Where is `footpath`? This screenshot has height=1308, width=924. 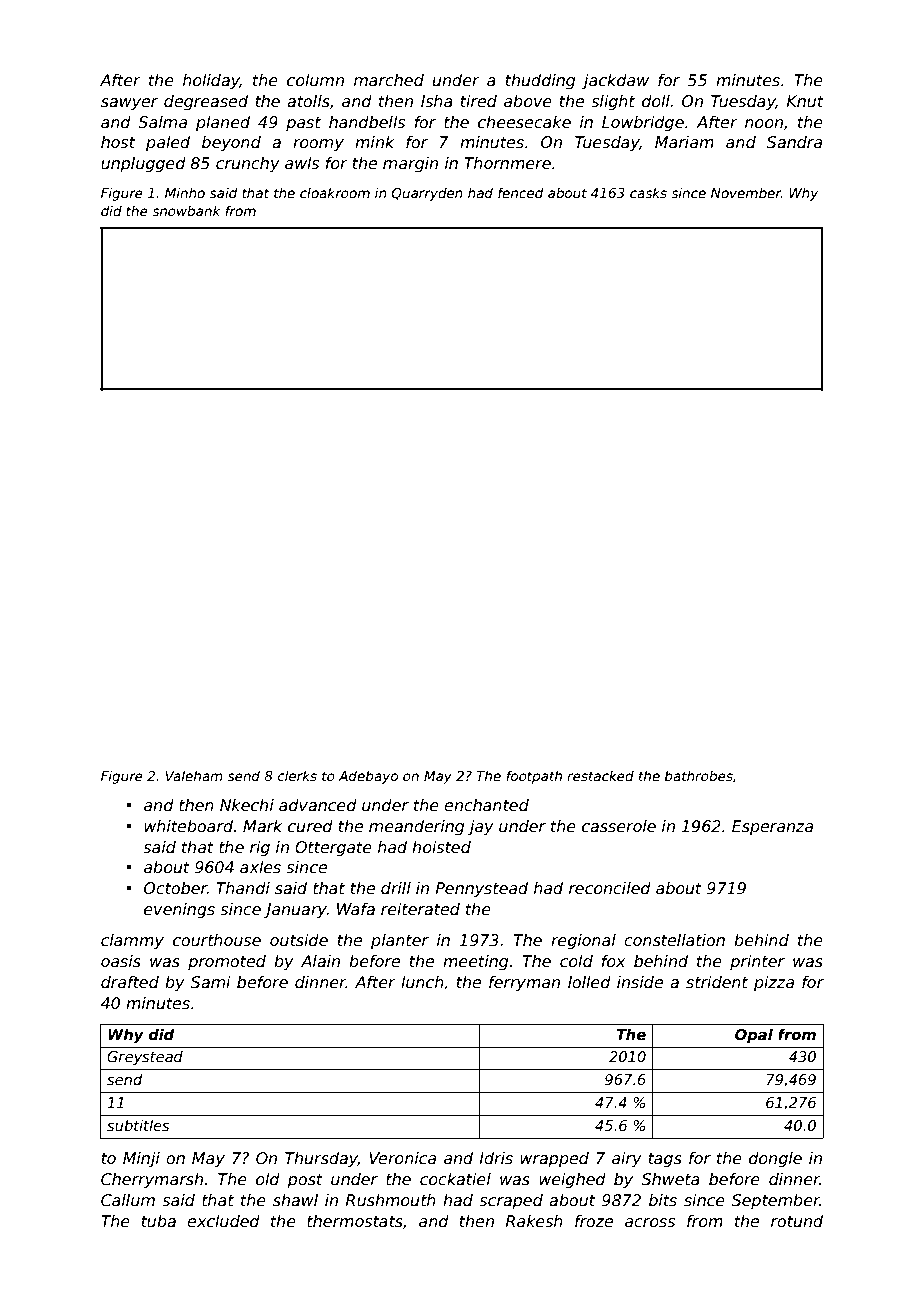 footpath is located at coordinates (534, 777).
